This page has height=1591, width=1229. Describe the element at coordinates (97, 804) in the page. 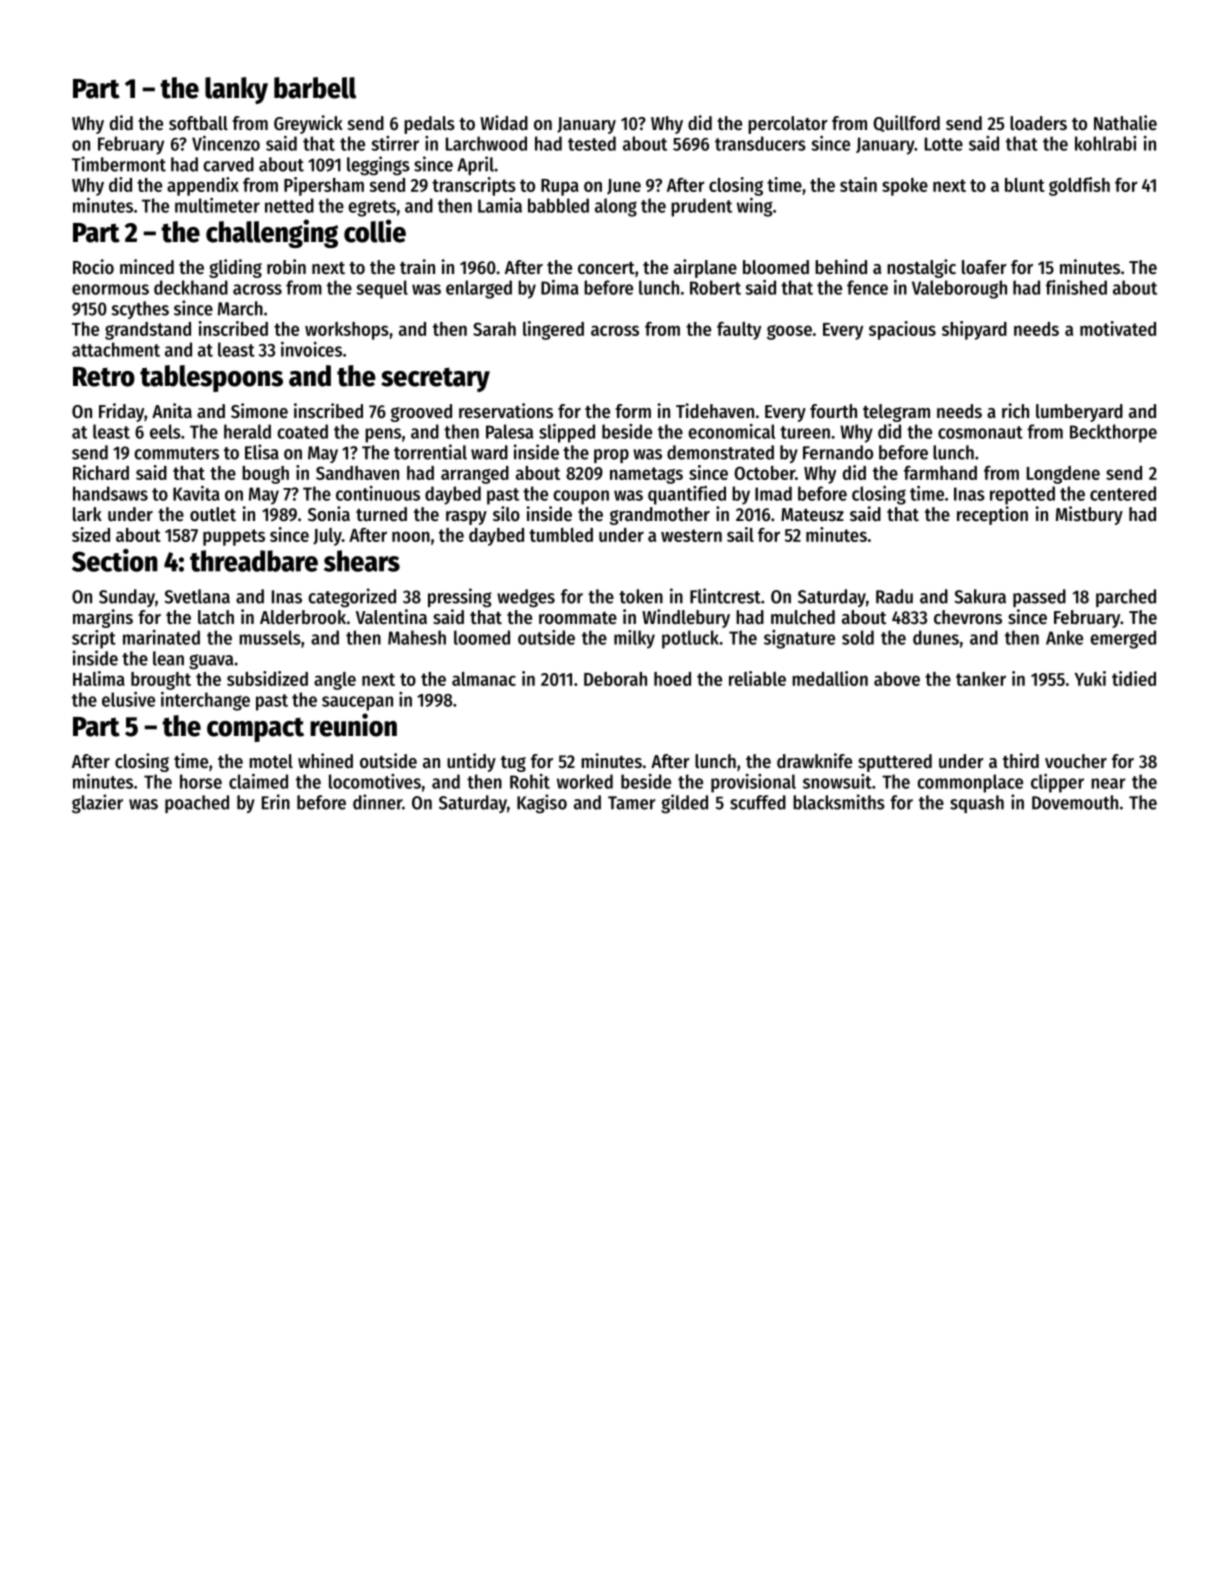

I see `glazier` at that location.
